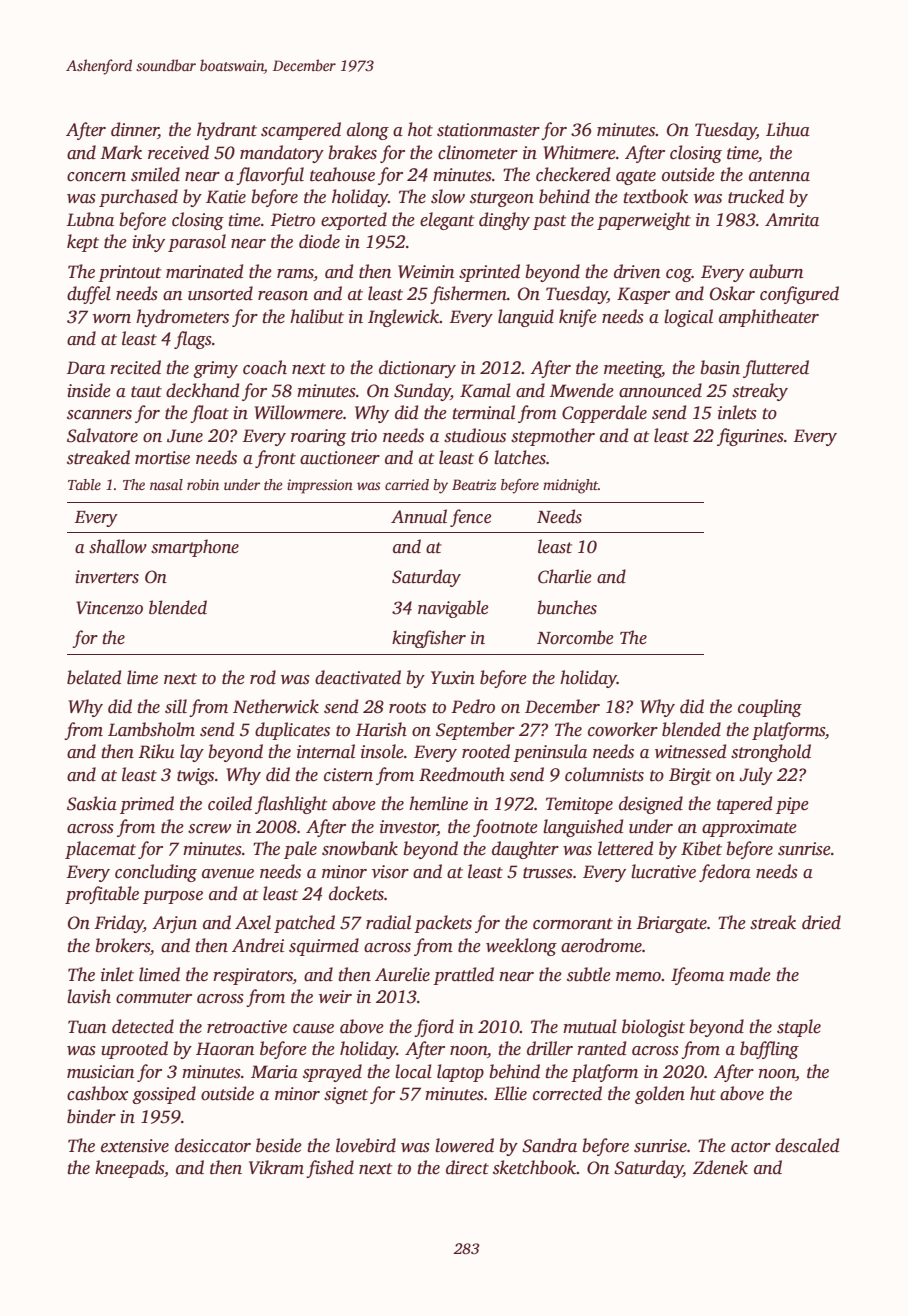 This screenshot has width=908, height=1316. What do you see at coordinates (750, 974) in the screenshot?
I see `made` at bounding box center [750, 974].
